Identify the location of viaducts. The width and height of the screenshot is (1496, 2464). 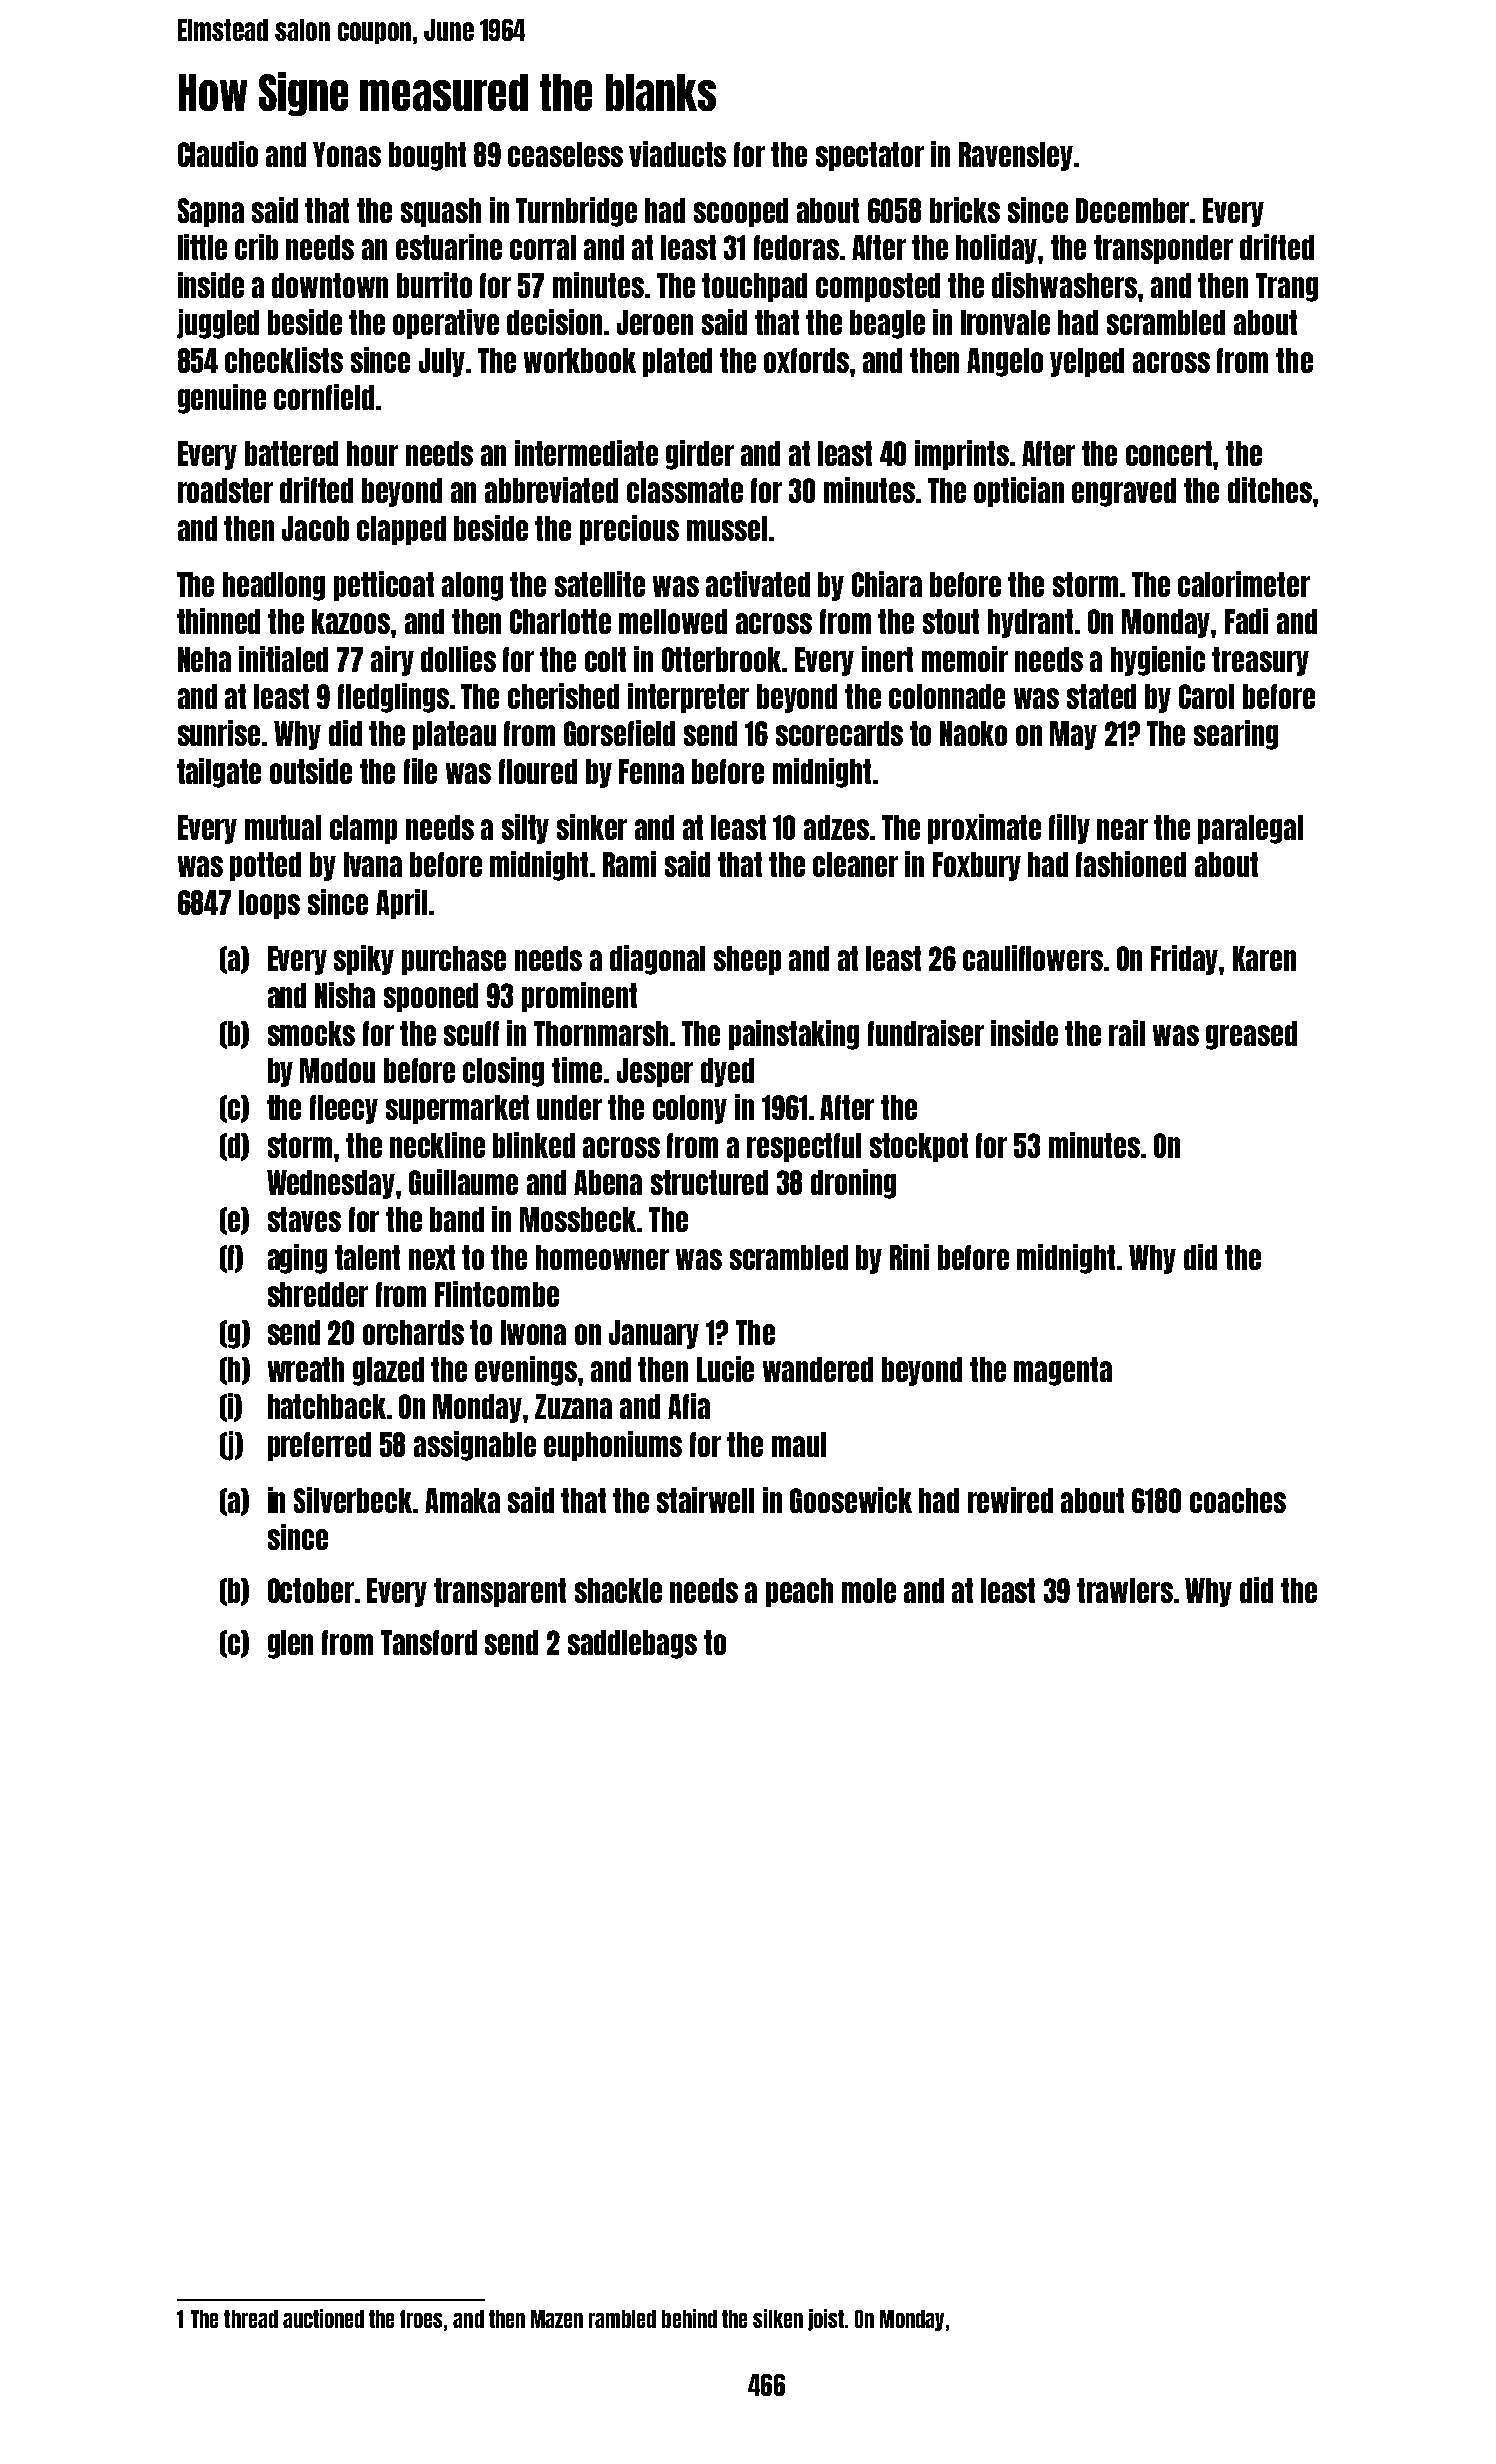
(677, 154).
